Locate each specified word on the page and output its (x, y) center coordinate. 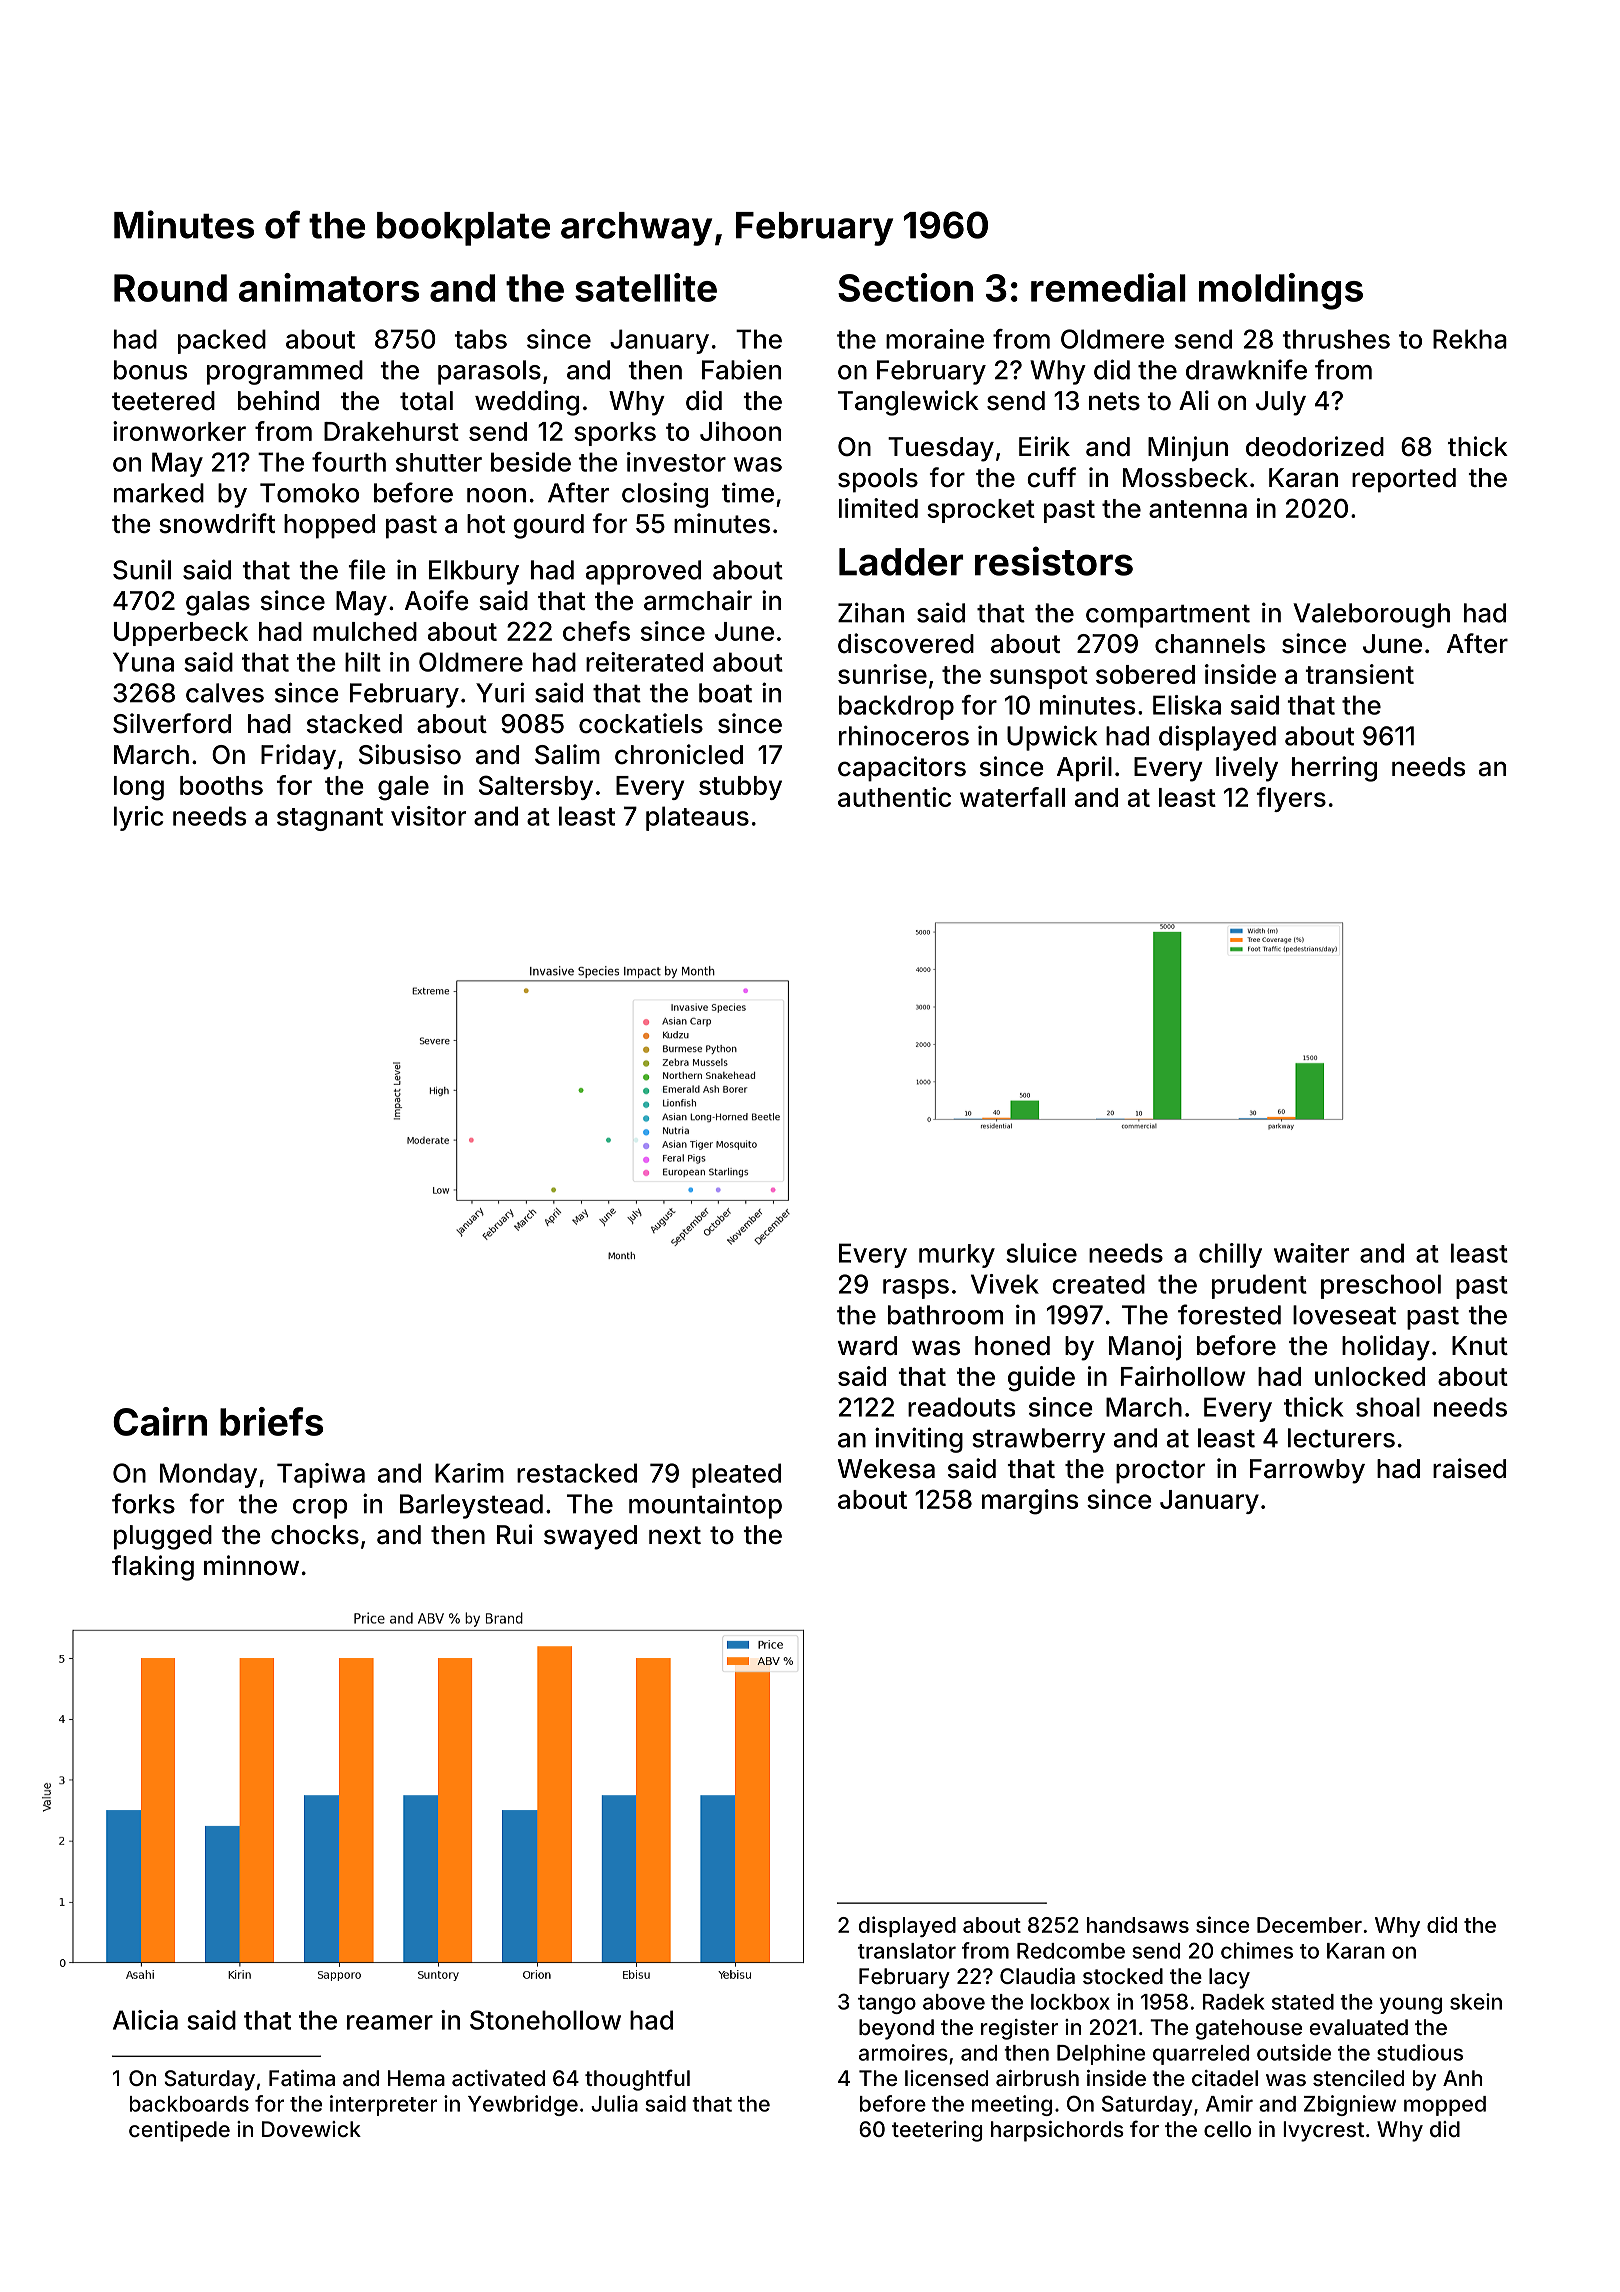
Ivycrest (1323, 2131)
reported (1404, 480)
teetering (937, 2131)
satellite (646, 287)
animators (329, 287)
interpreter (383, 2105)
